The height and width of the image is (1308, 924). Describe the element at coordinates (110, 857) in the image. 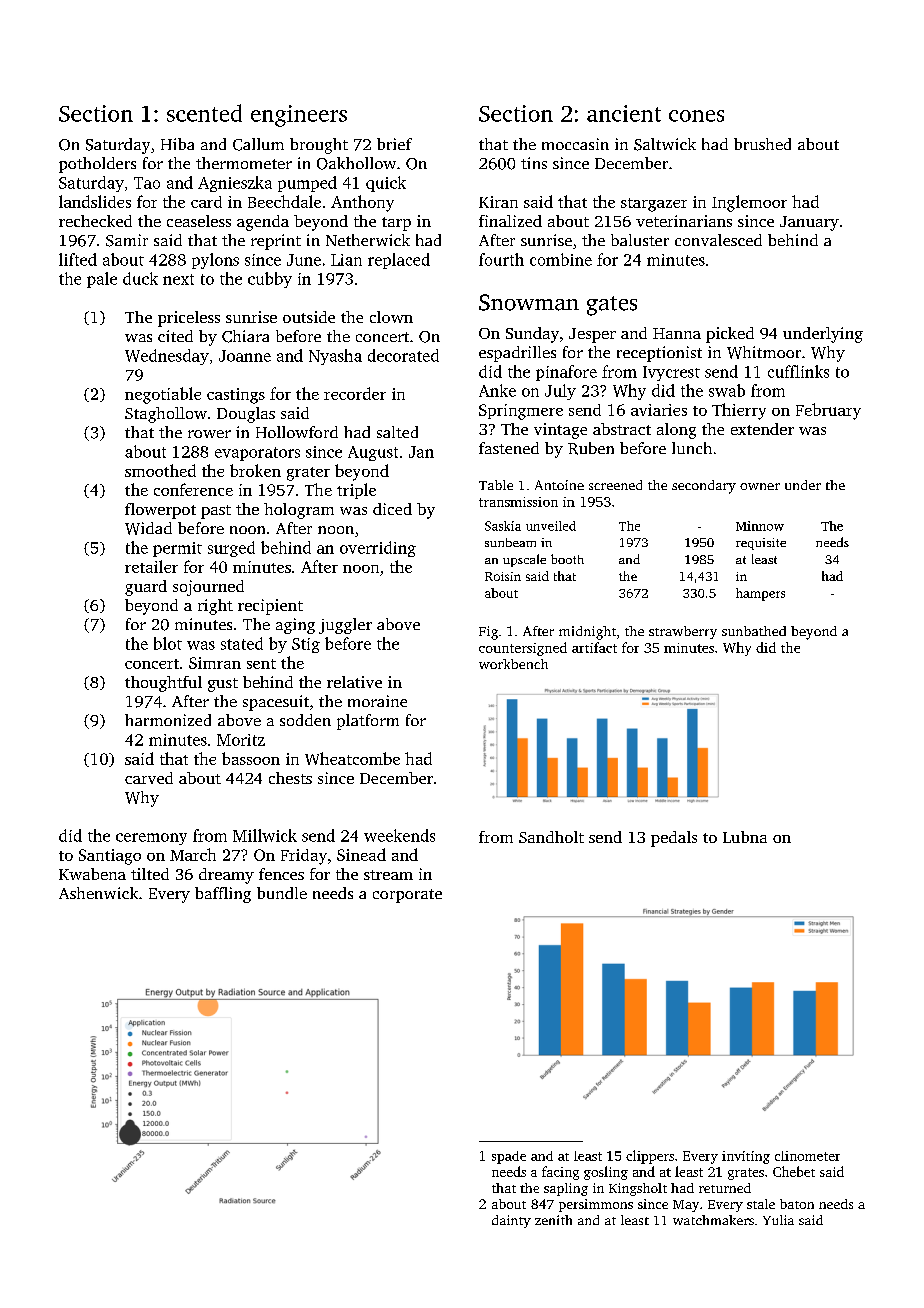

I see `Santiago` at that location.
